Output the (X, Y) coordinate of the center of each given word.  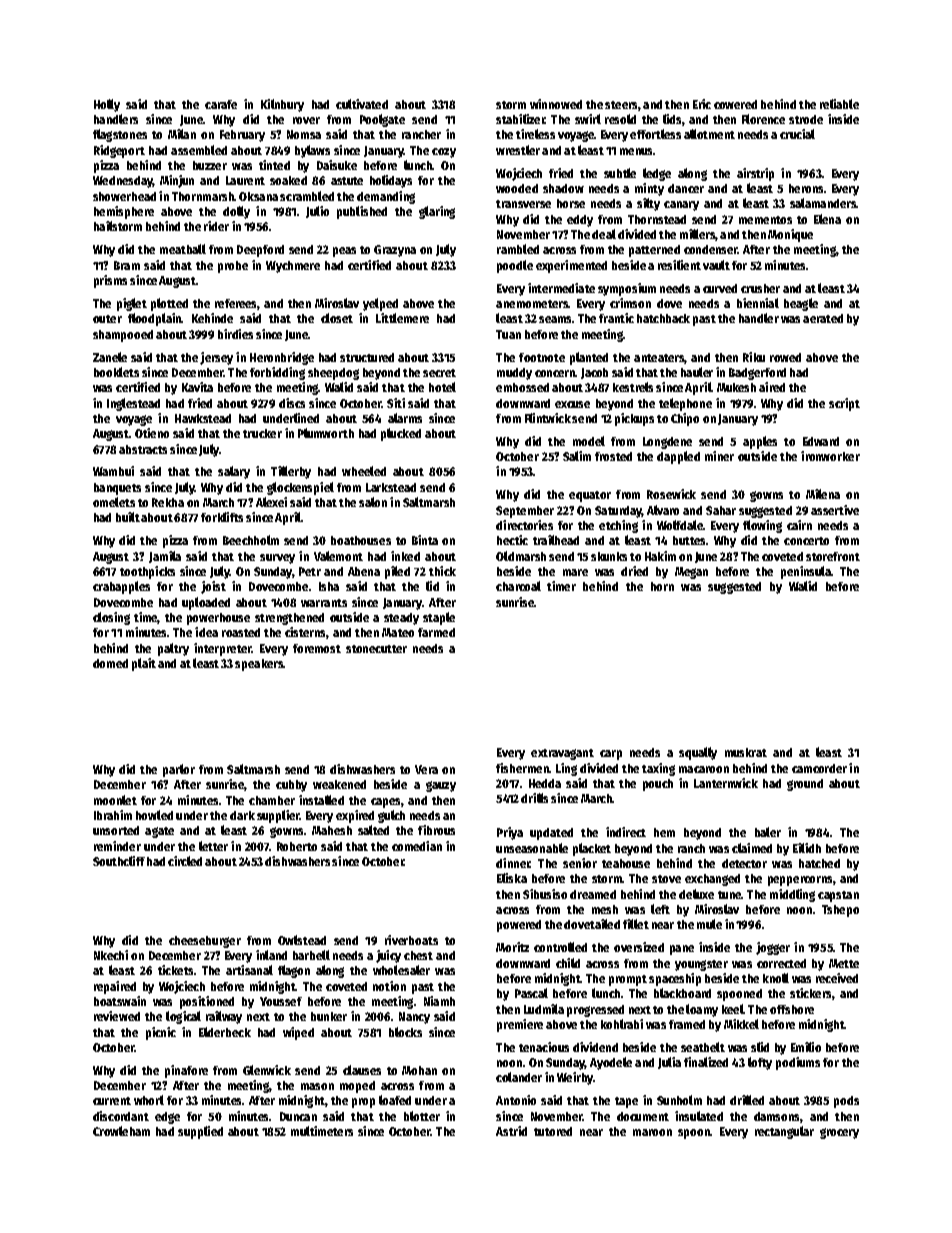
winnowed (556, 104)
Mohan (419, 1070)
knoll (776, 978)
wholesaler (401, 970)
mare (575, 572)
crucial (797, 134)
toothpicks (147, 572)
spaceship (675, 979)
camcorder (819, 768)
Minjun (177, 181)
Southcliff (119, 861)
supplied (200, 1132)
